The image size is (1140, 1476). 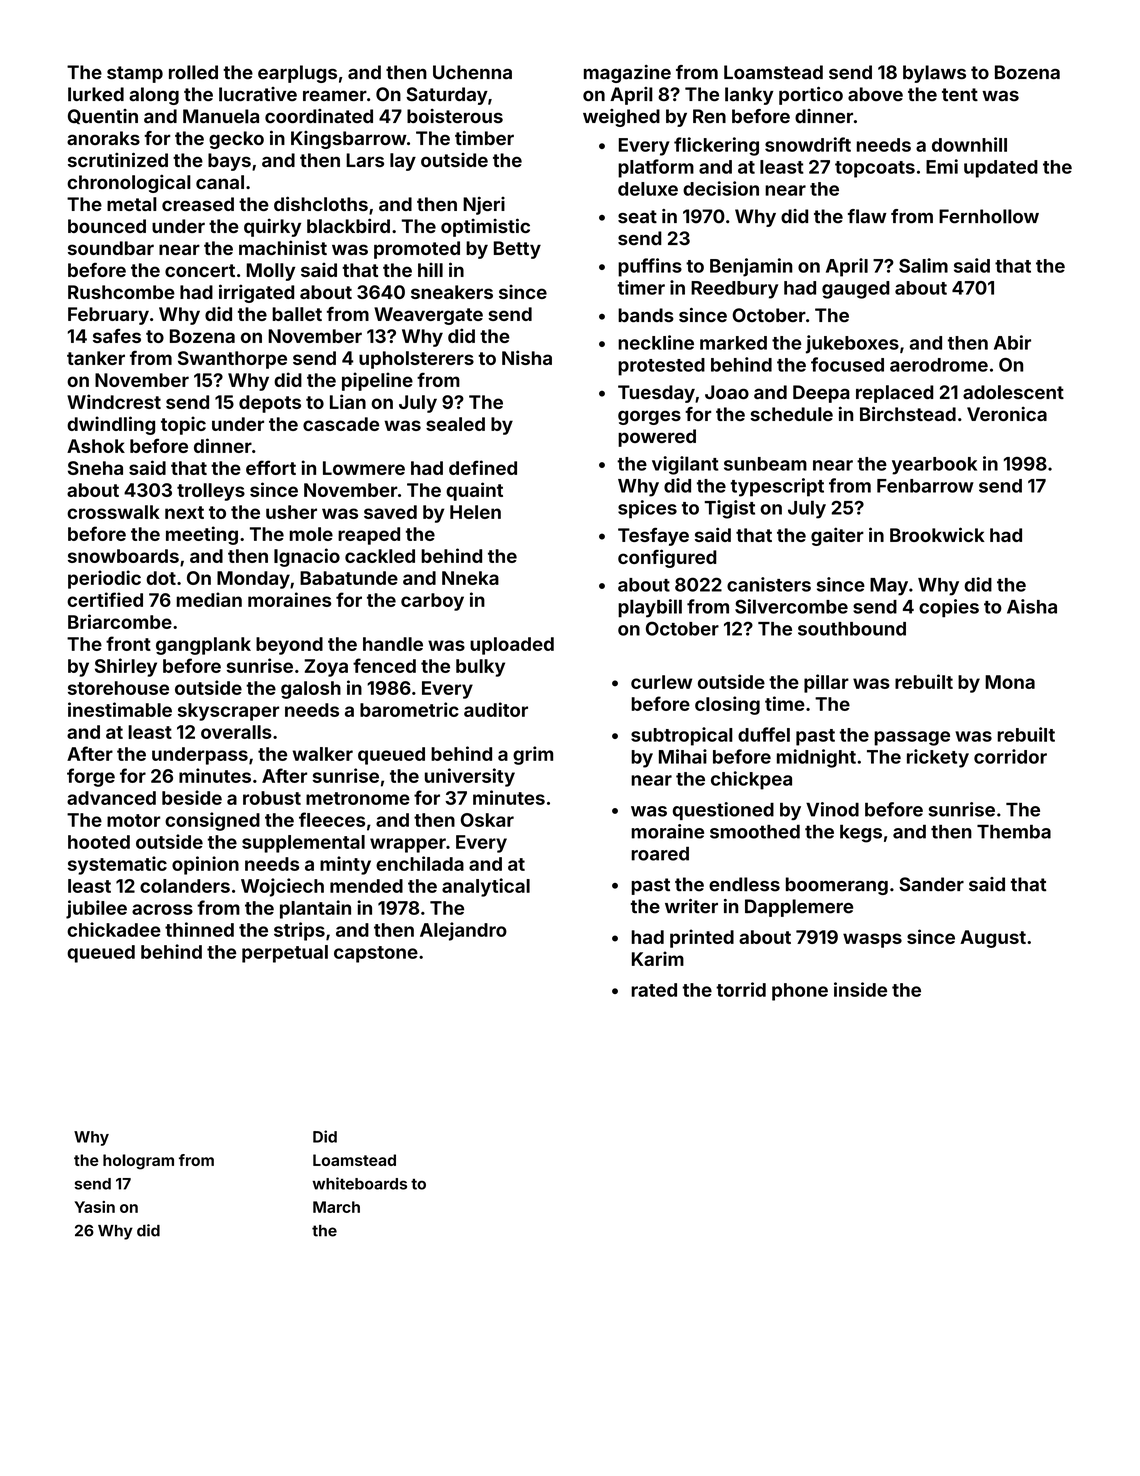 What do you see at coordinates (650, 608) in the screenshot?
I see `playbill` at bounding box center [650, 608].
